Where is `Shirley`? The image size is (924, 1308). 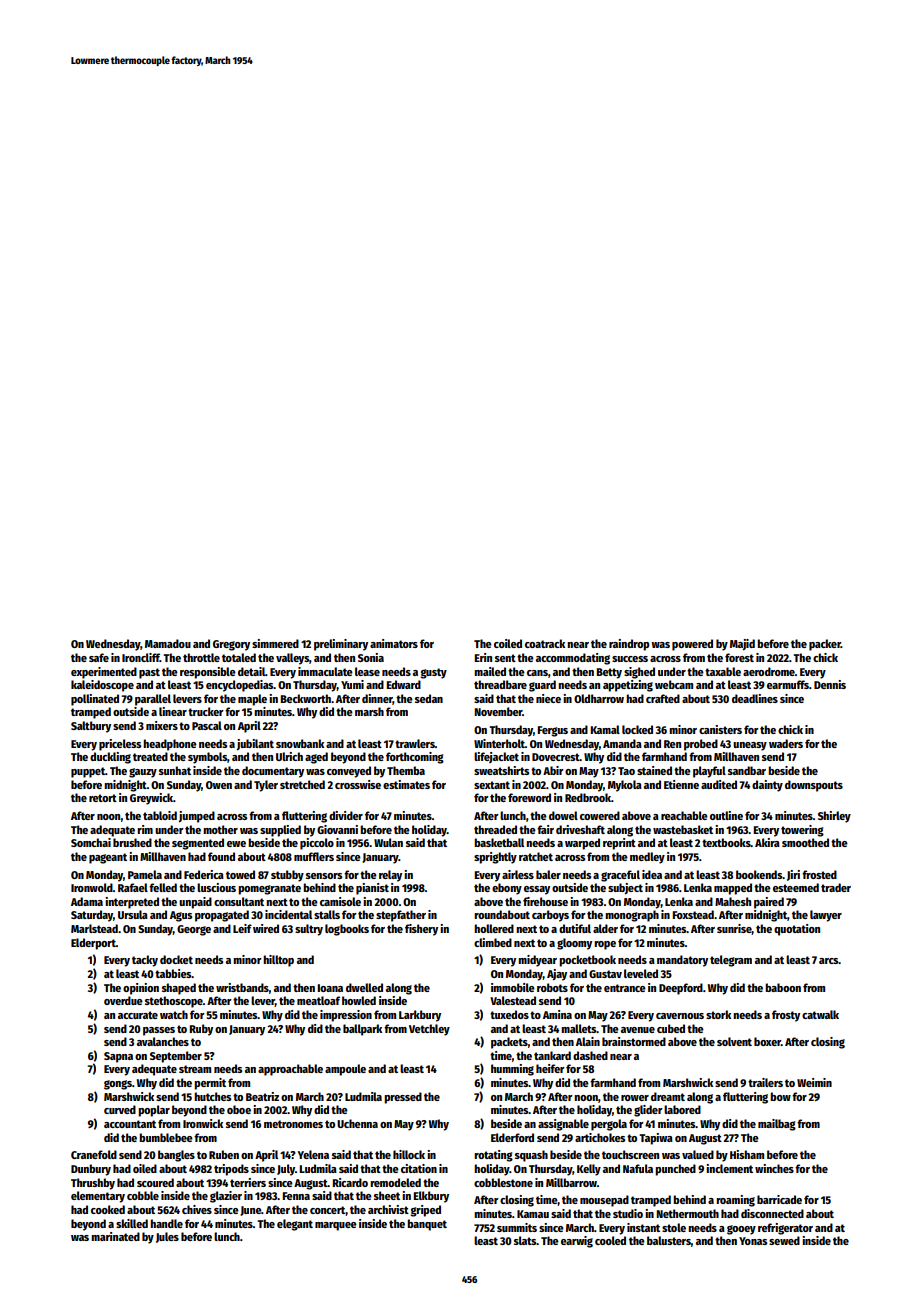 Shirley is located at coordinates (834, 817).
